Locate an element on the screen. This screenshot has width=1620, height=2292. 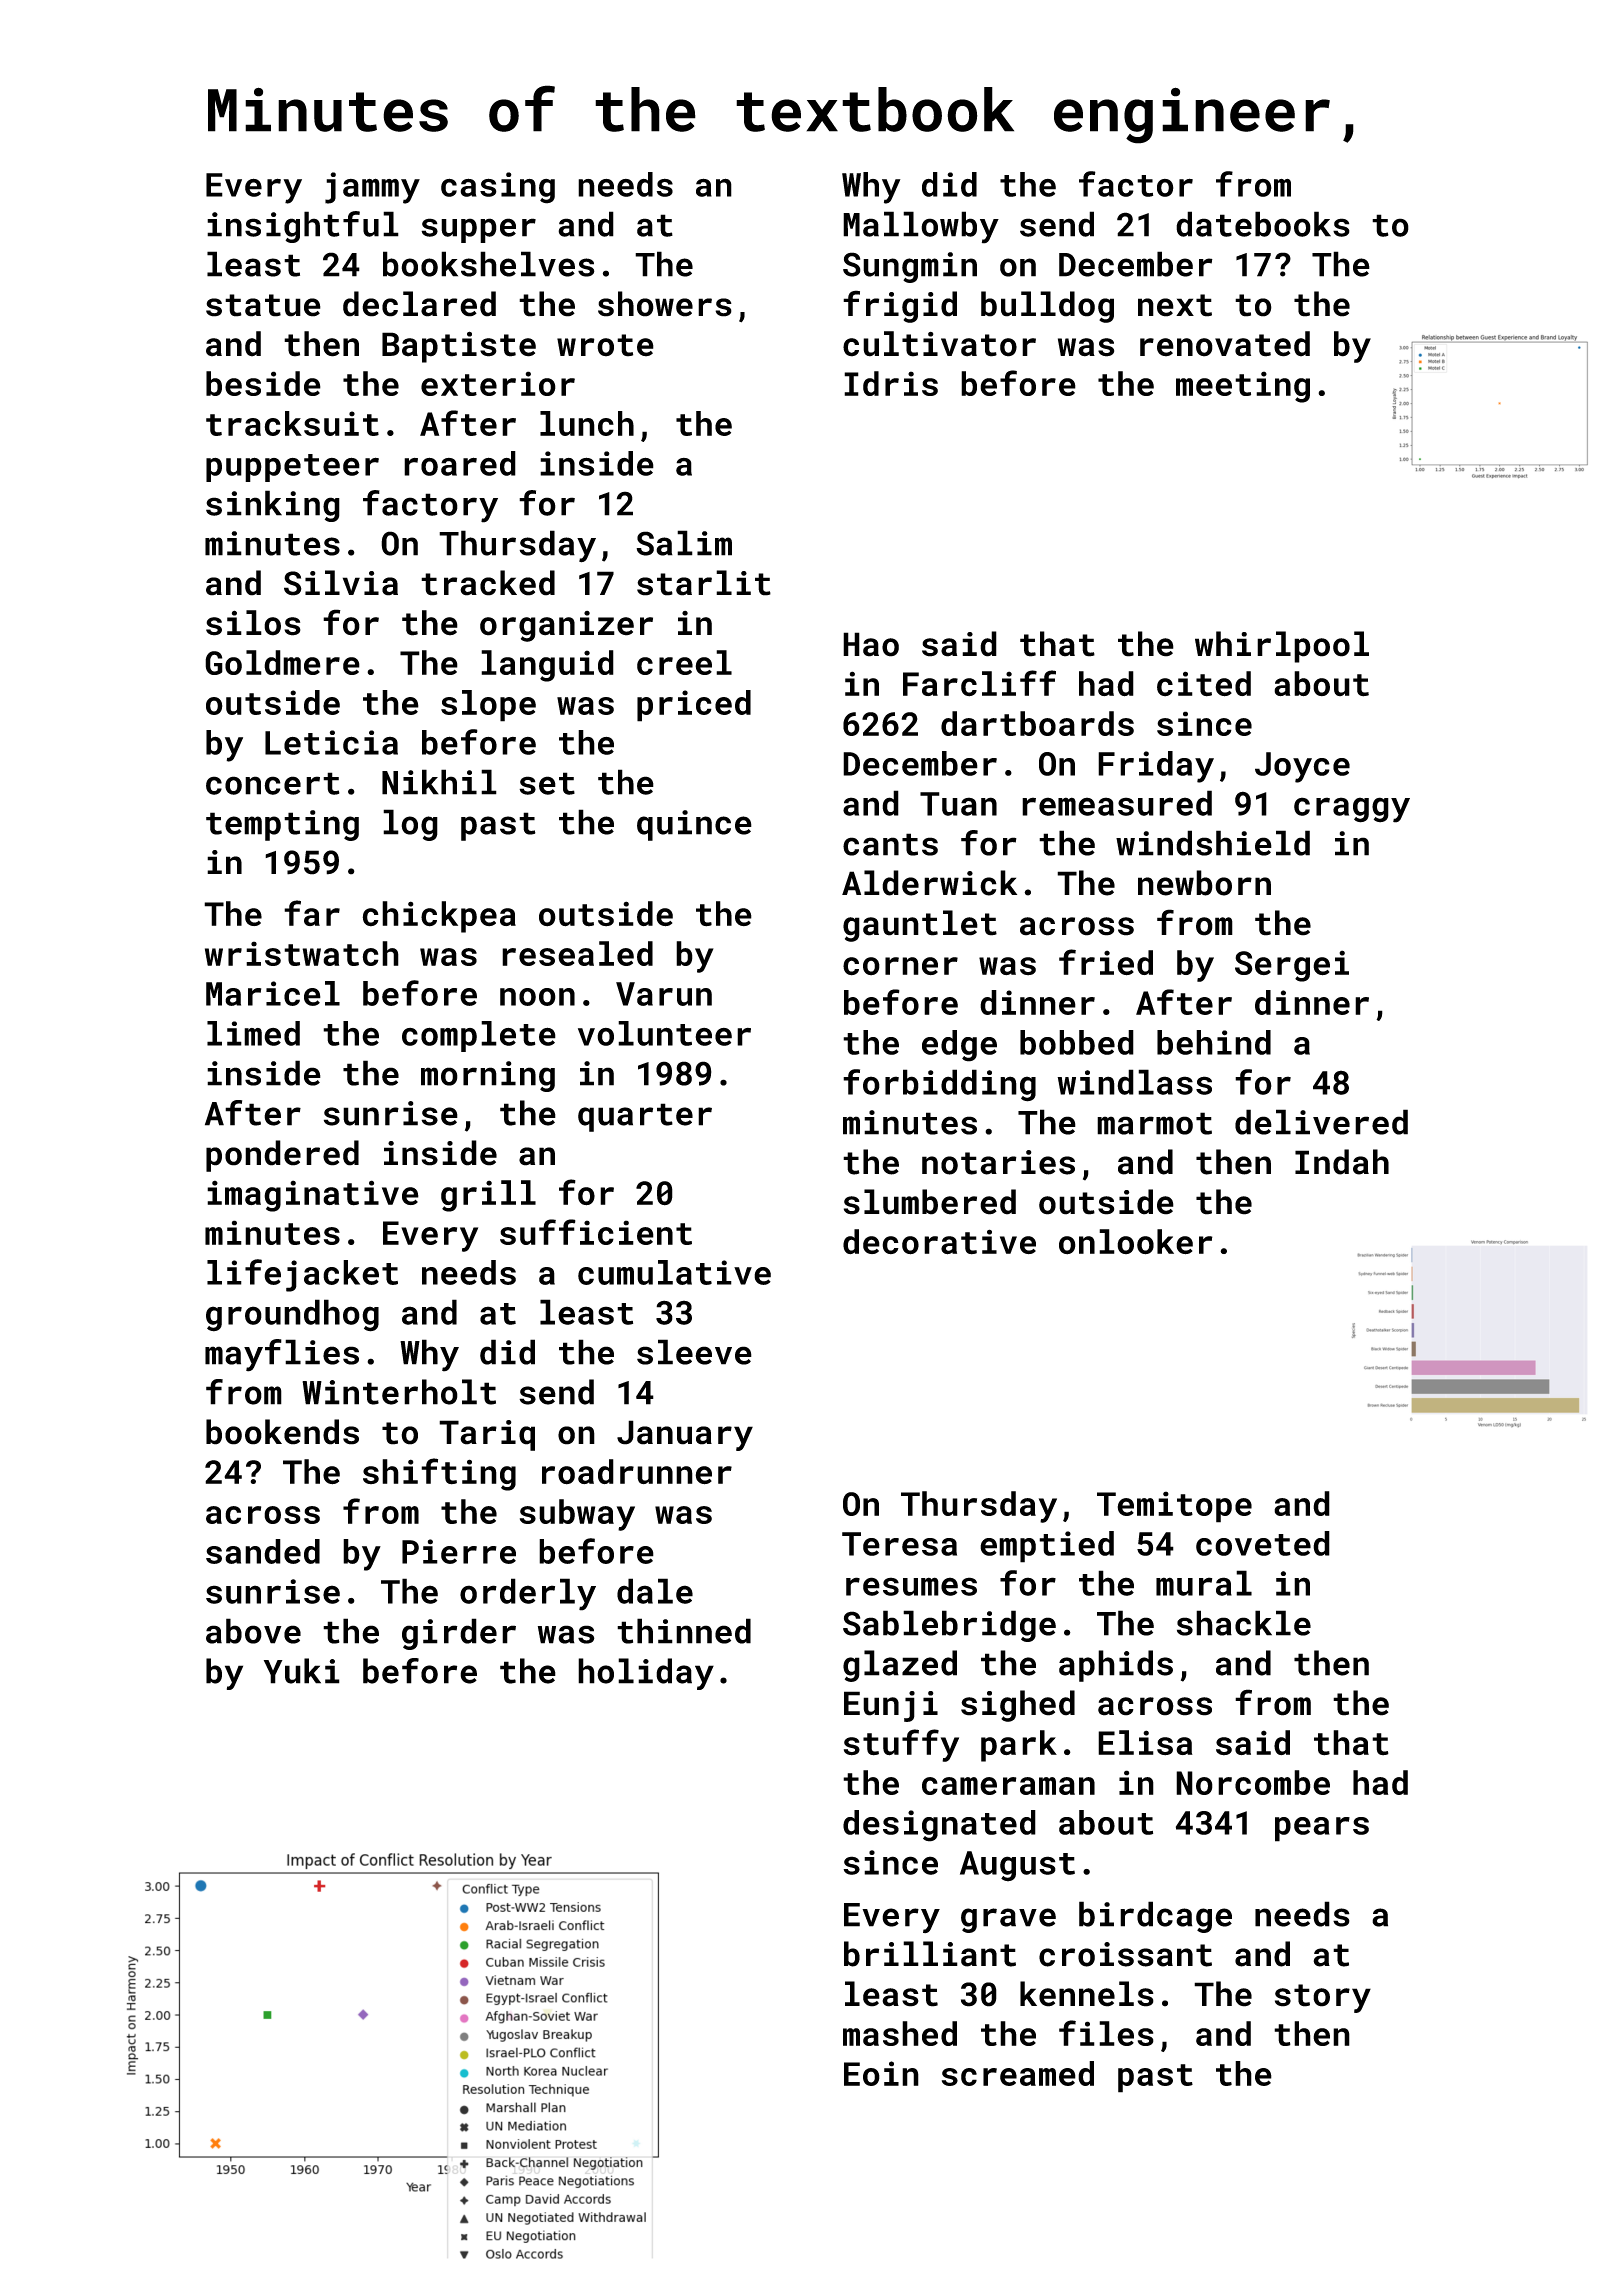
gauntlet is located at coordinates (920, 926).
